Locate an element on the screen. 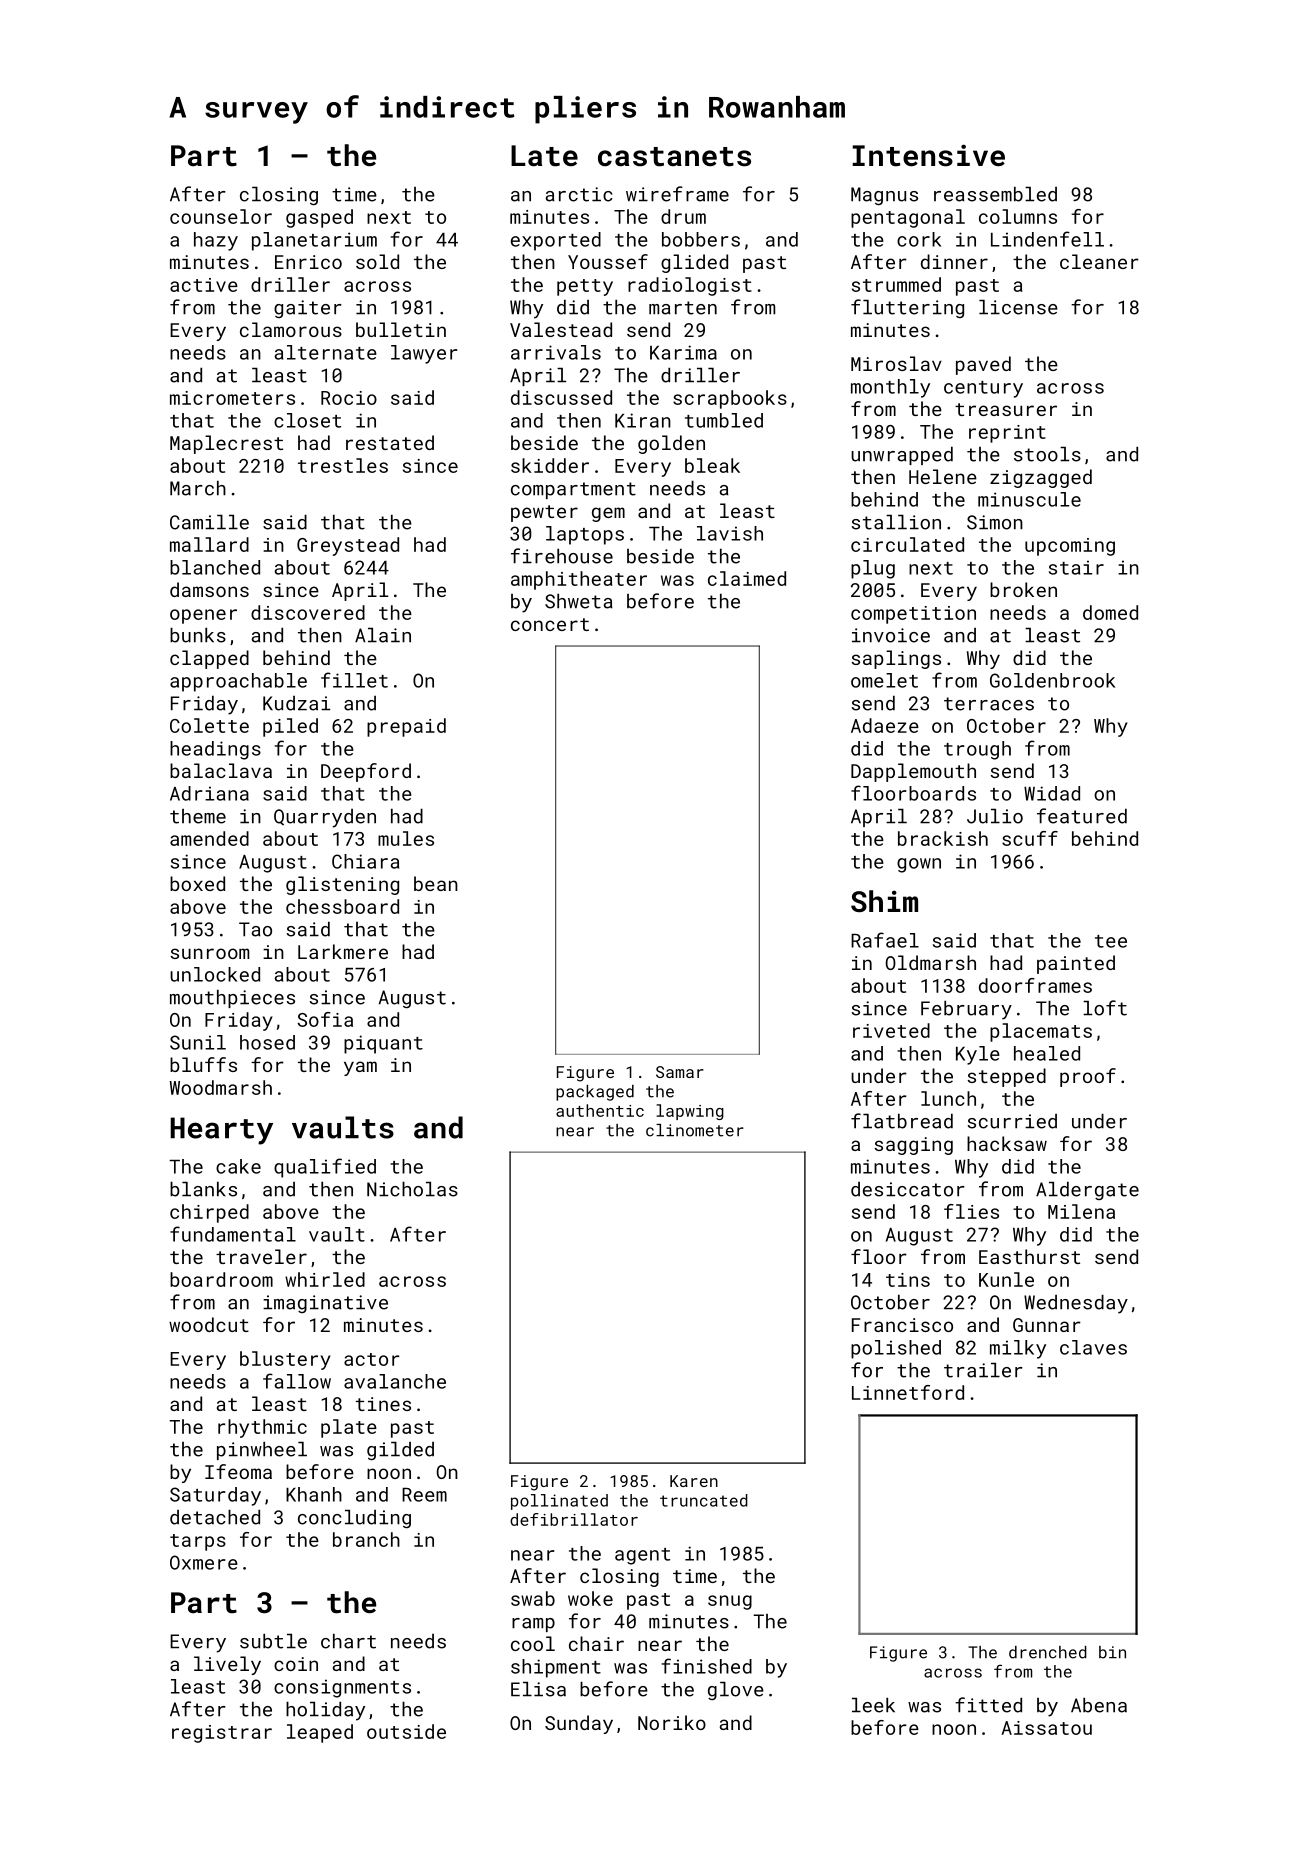 The image size is (1315, 1860). coin is located at coordinates (296, 1664).
